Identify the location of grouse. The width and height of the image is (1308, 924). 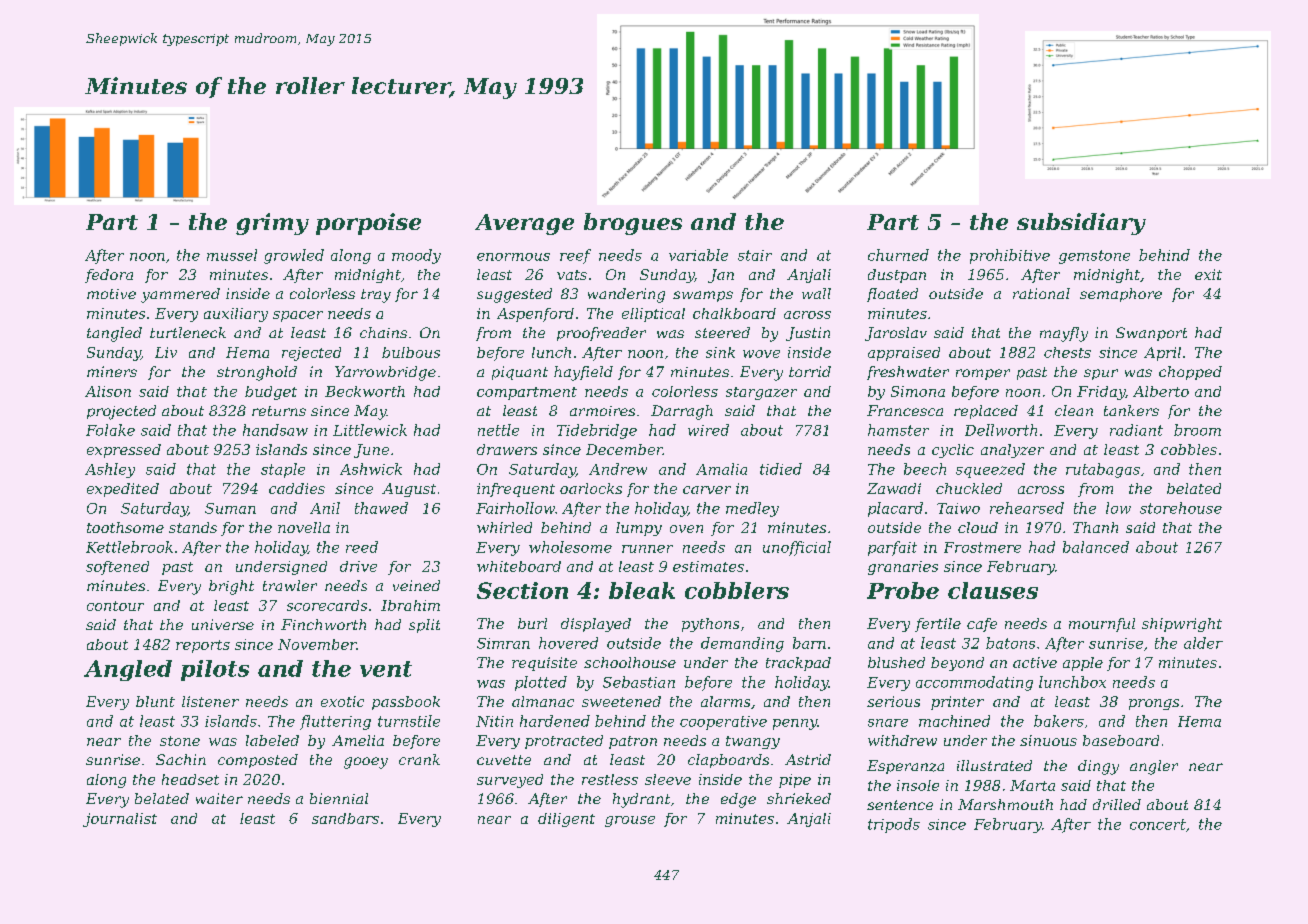
(630, 821).
